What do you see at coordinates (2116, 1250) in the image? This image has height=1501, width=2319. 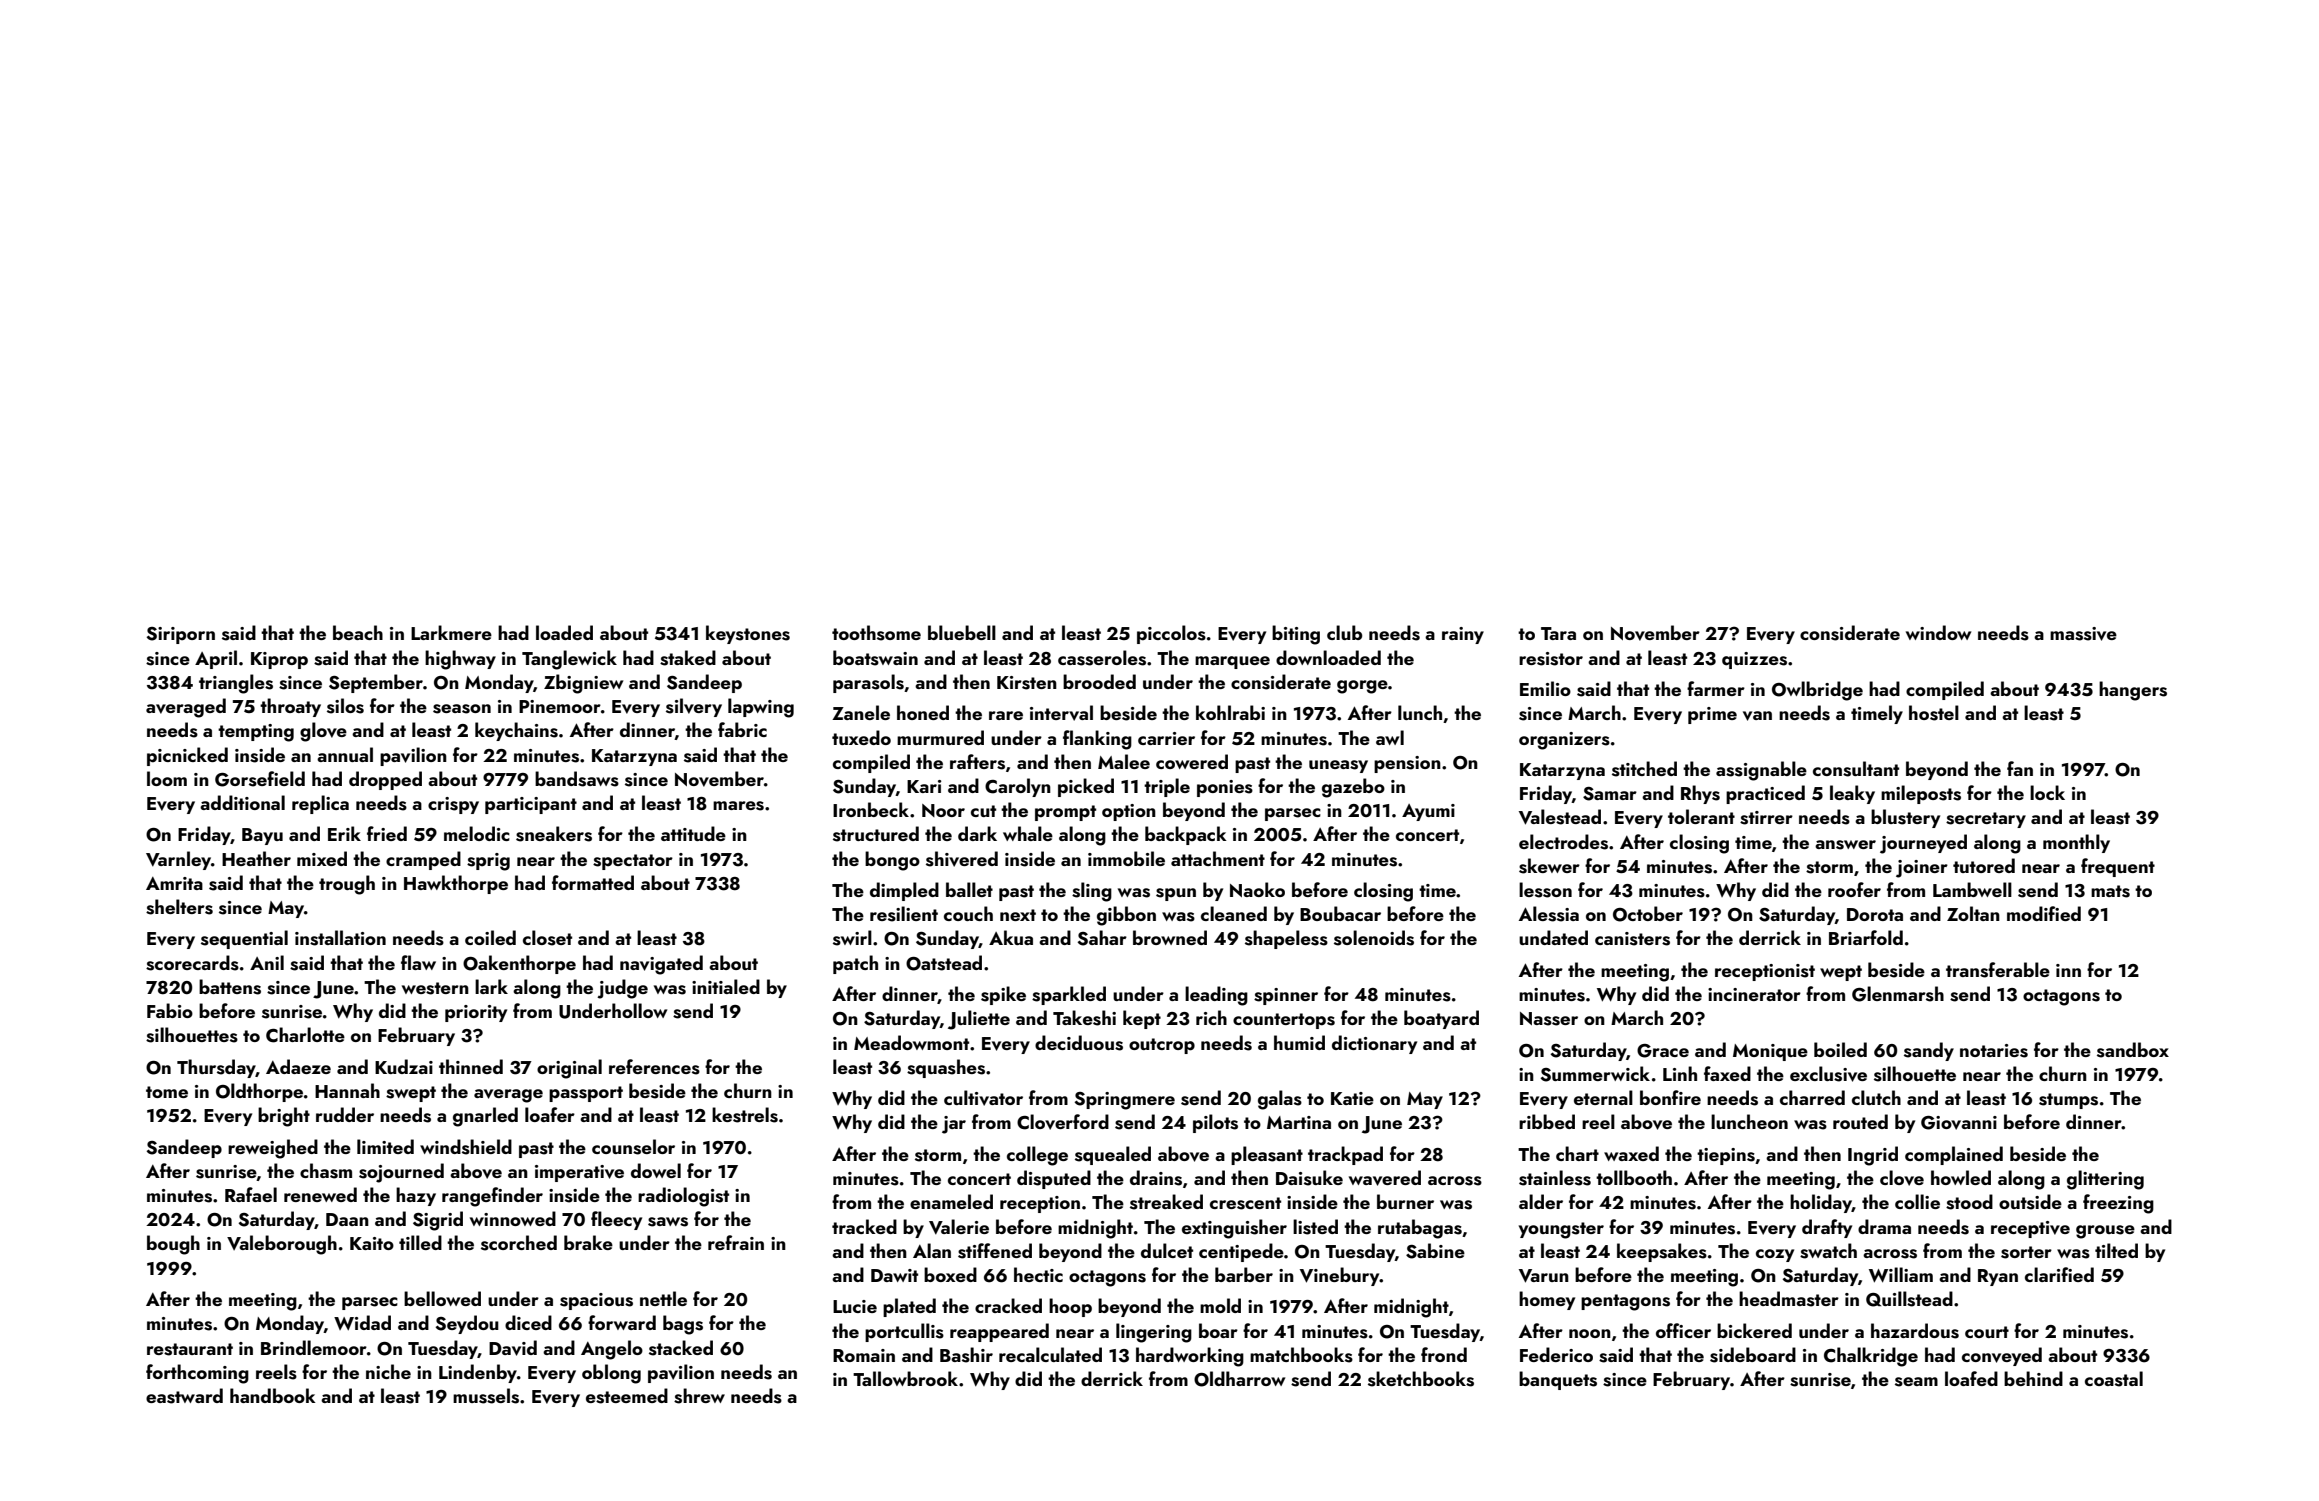 I see `tilted` at bounding box center [2116, 1250].
